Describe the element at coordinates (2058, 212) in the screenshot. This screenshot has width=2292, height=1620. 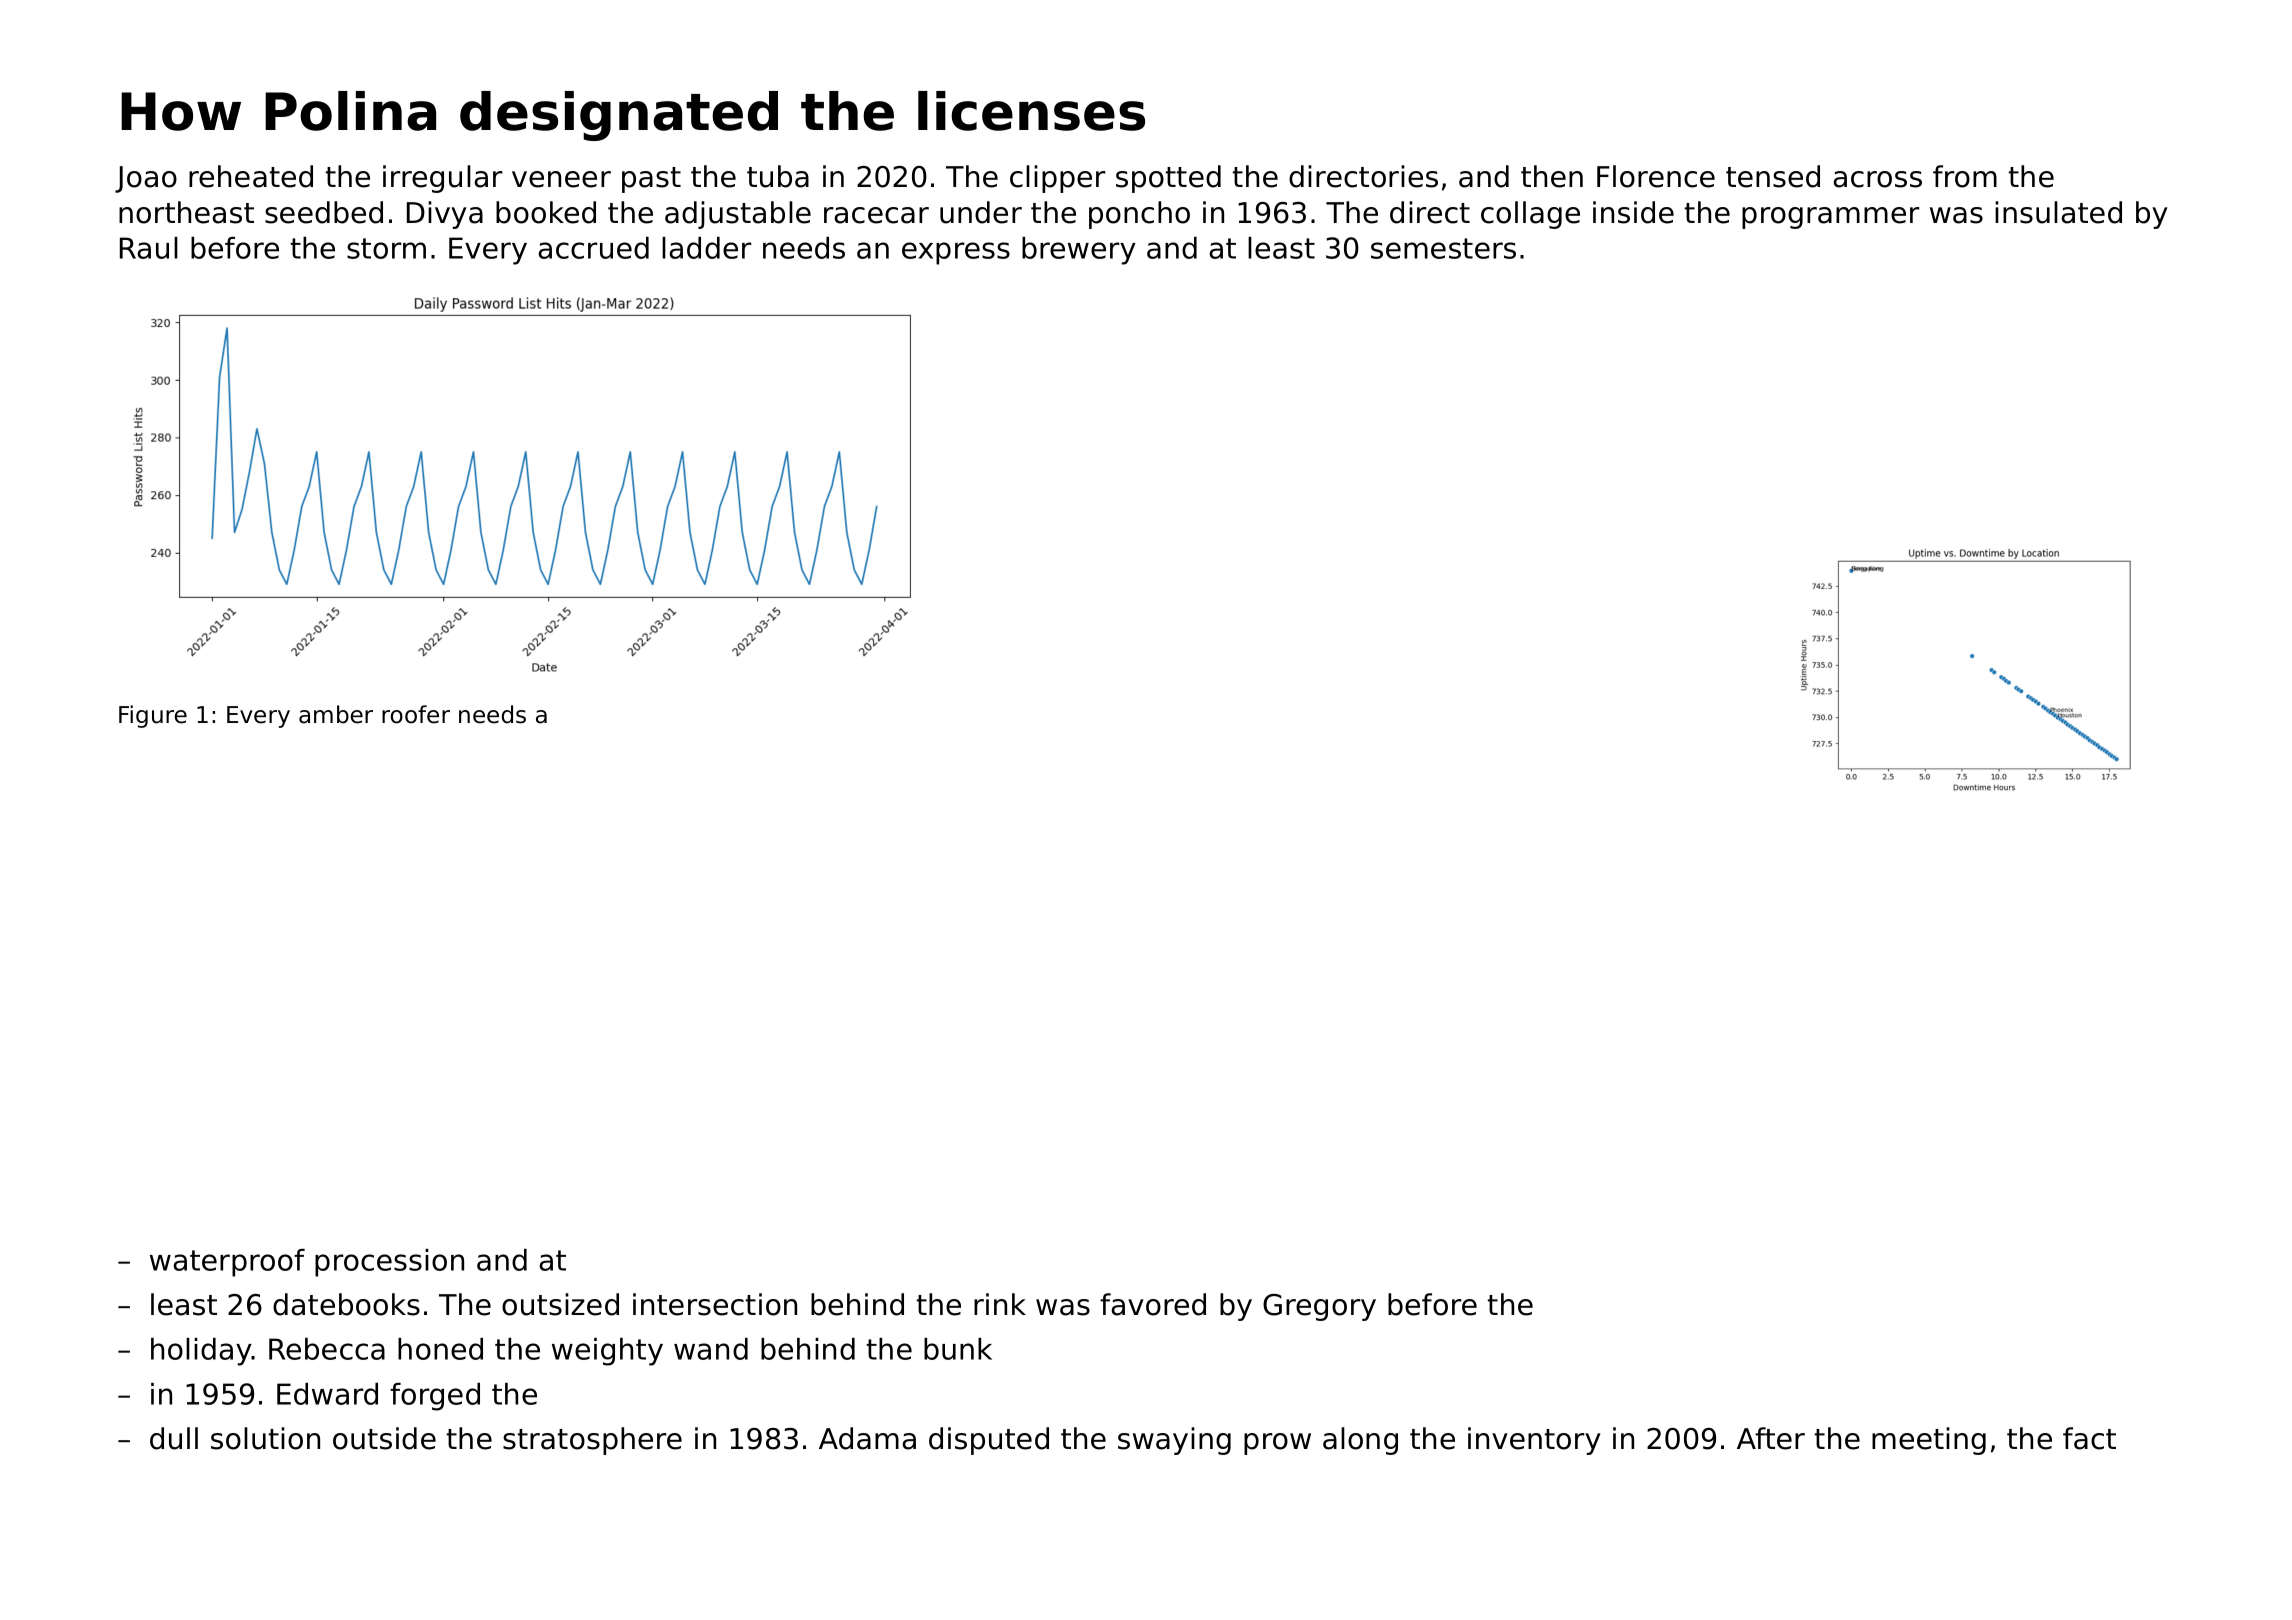
I see `insulated` at that location.
